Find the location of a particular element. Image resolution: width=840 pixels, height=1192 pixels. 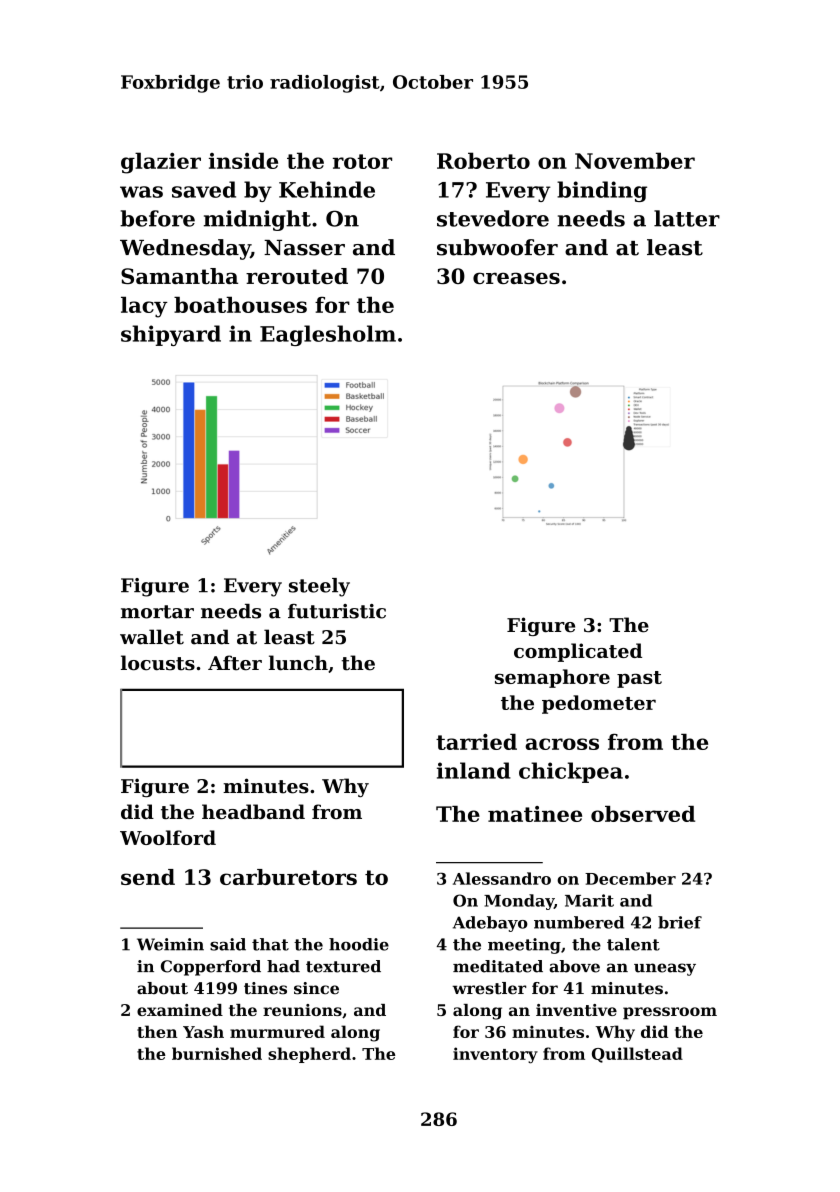

glazier is located at coordinates (161, 163).
